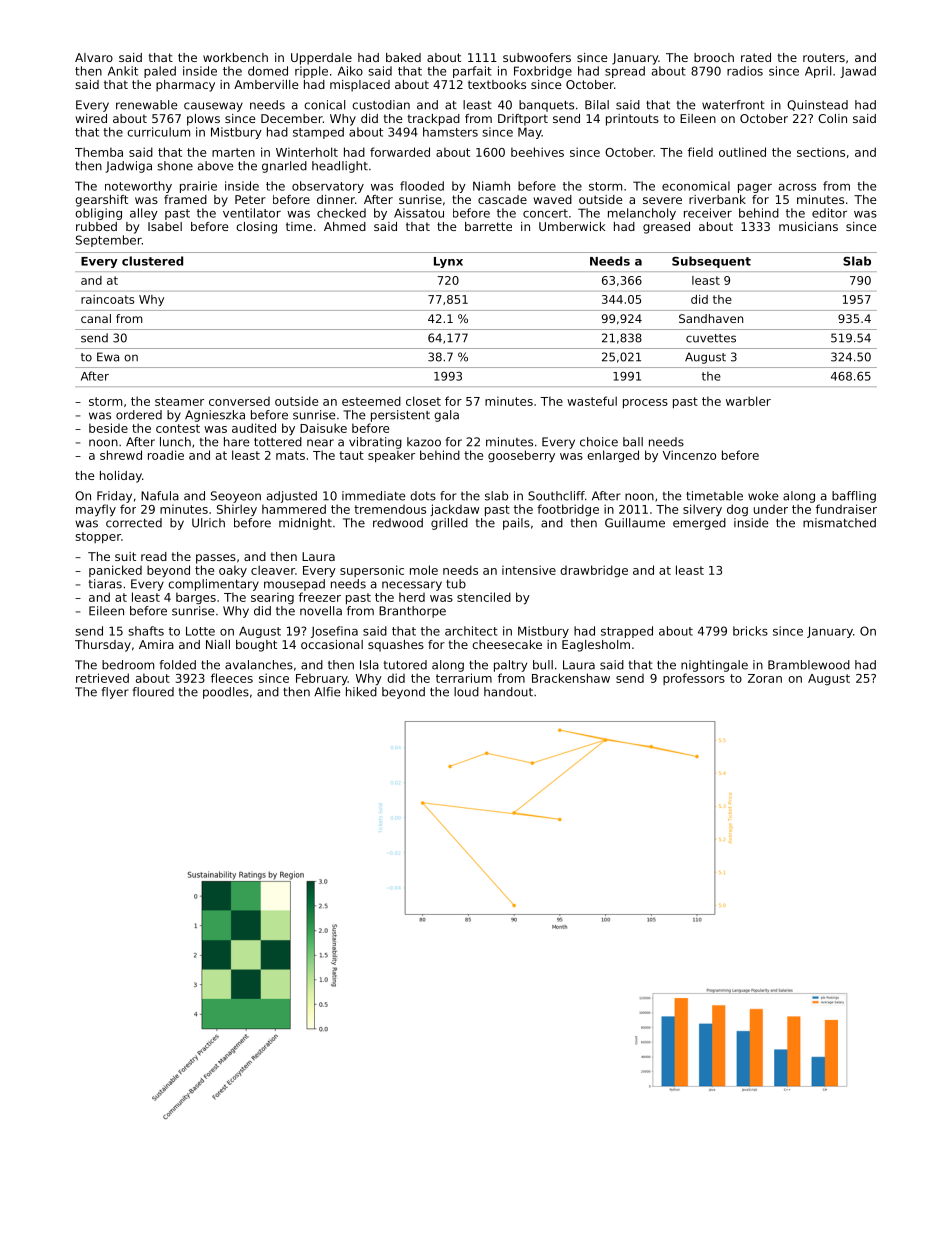  Describe the element at coordinates (96, 318) in the document. I see `canal` at that location.
